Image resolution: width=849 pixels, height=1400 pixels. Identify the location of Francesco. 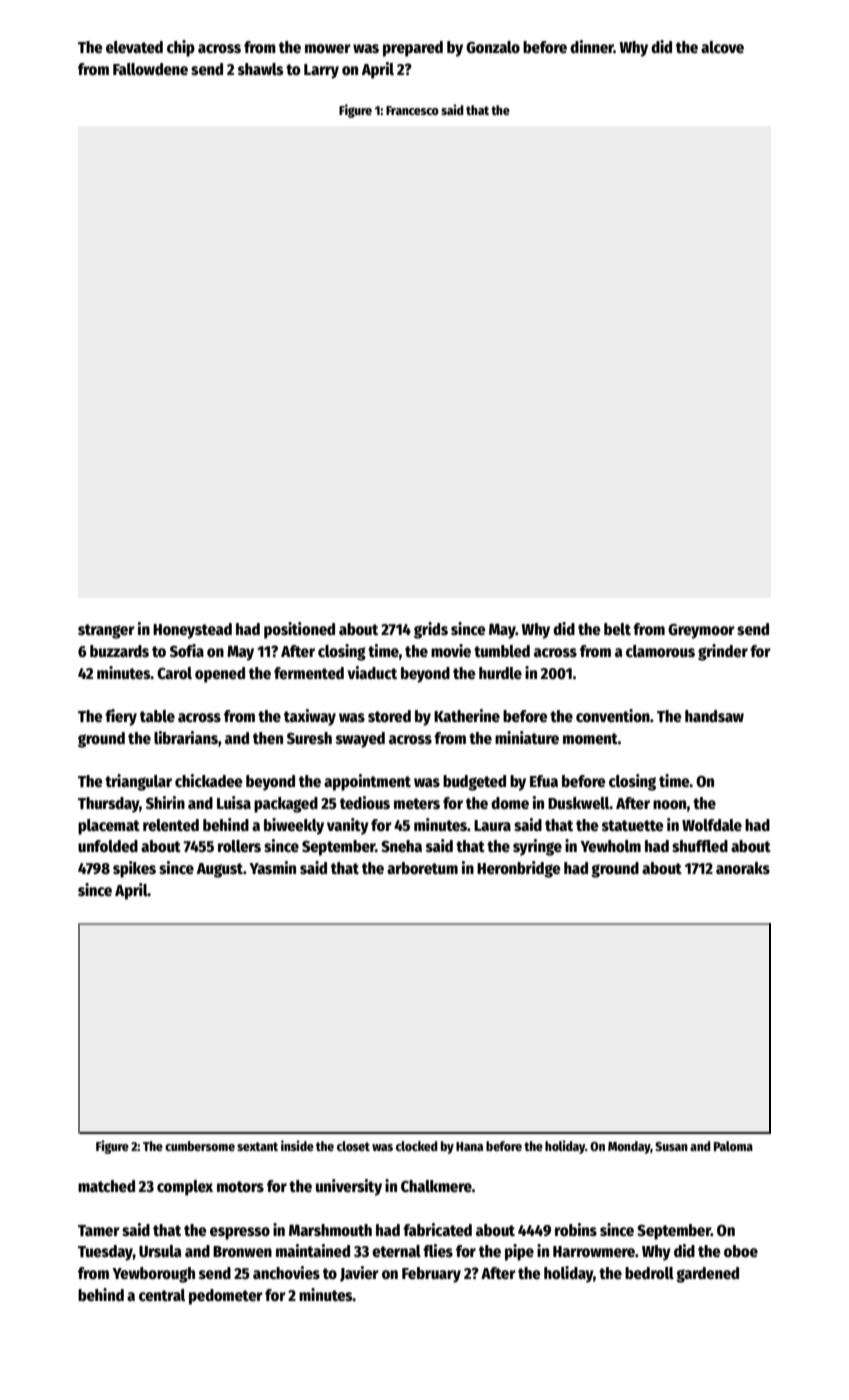
(412, 110).
